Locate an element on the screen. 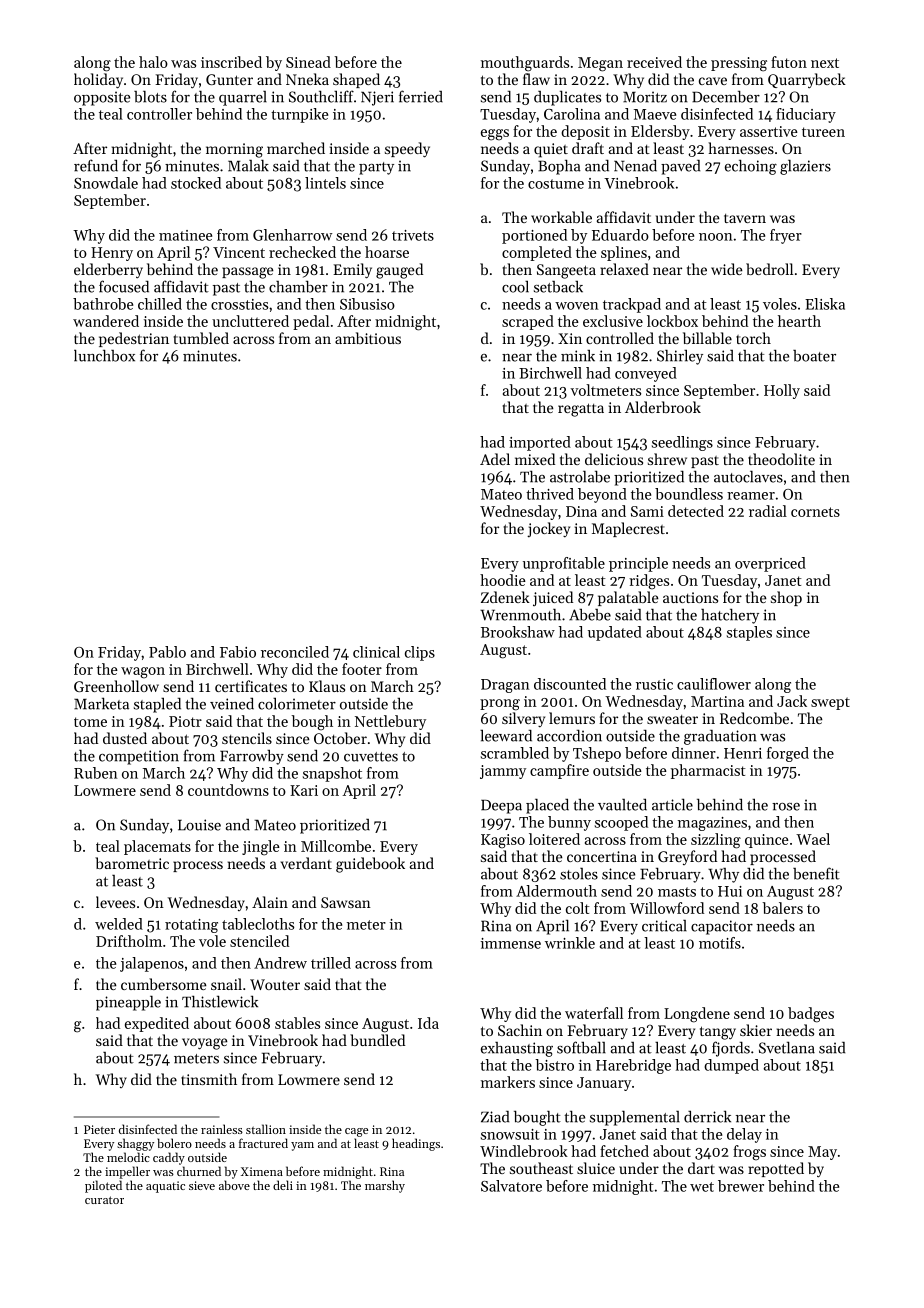  opposite is located at coordinates (102, 98).
